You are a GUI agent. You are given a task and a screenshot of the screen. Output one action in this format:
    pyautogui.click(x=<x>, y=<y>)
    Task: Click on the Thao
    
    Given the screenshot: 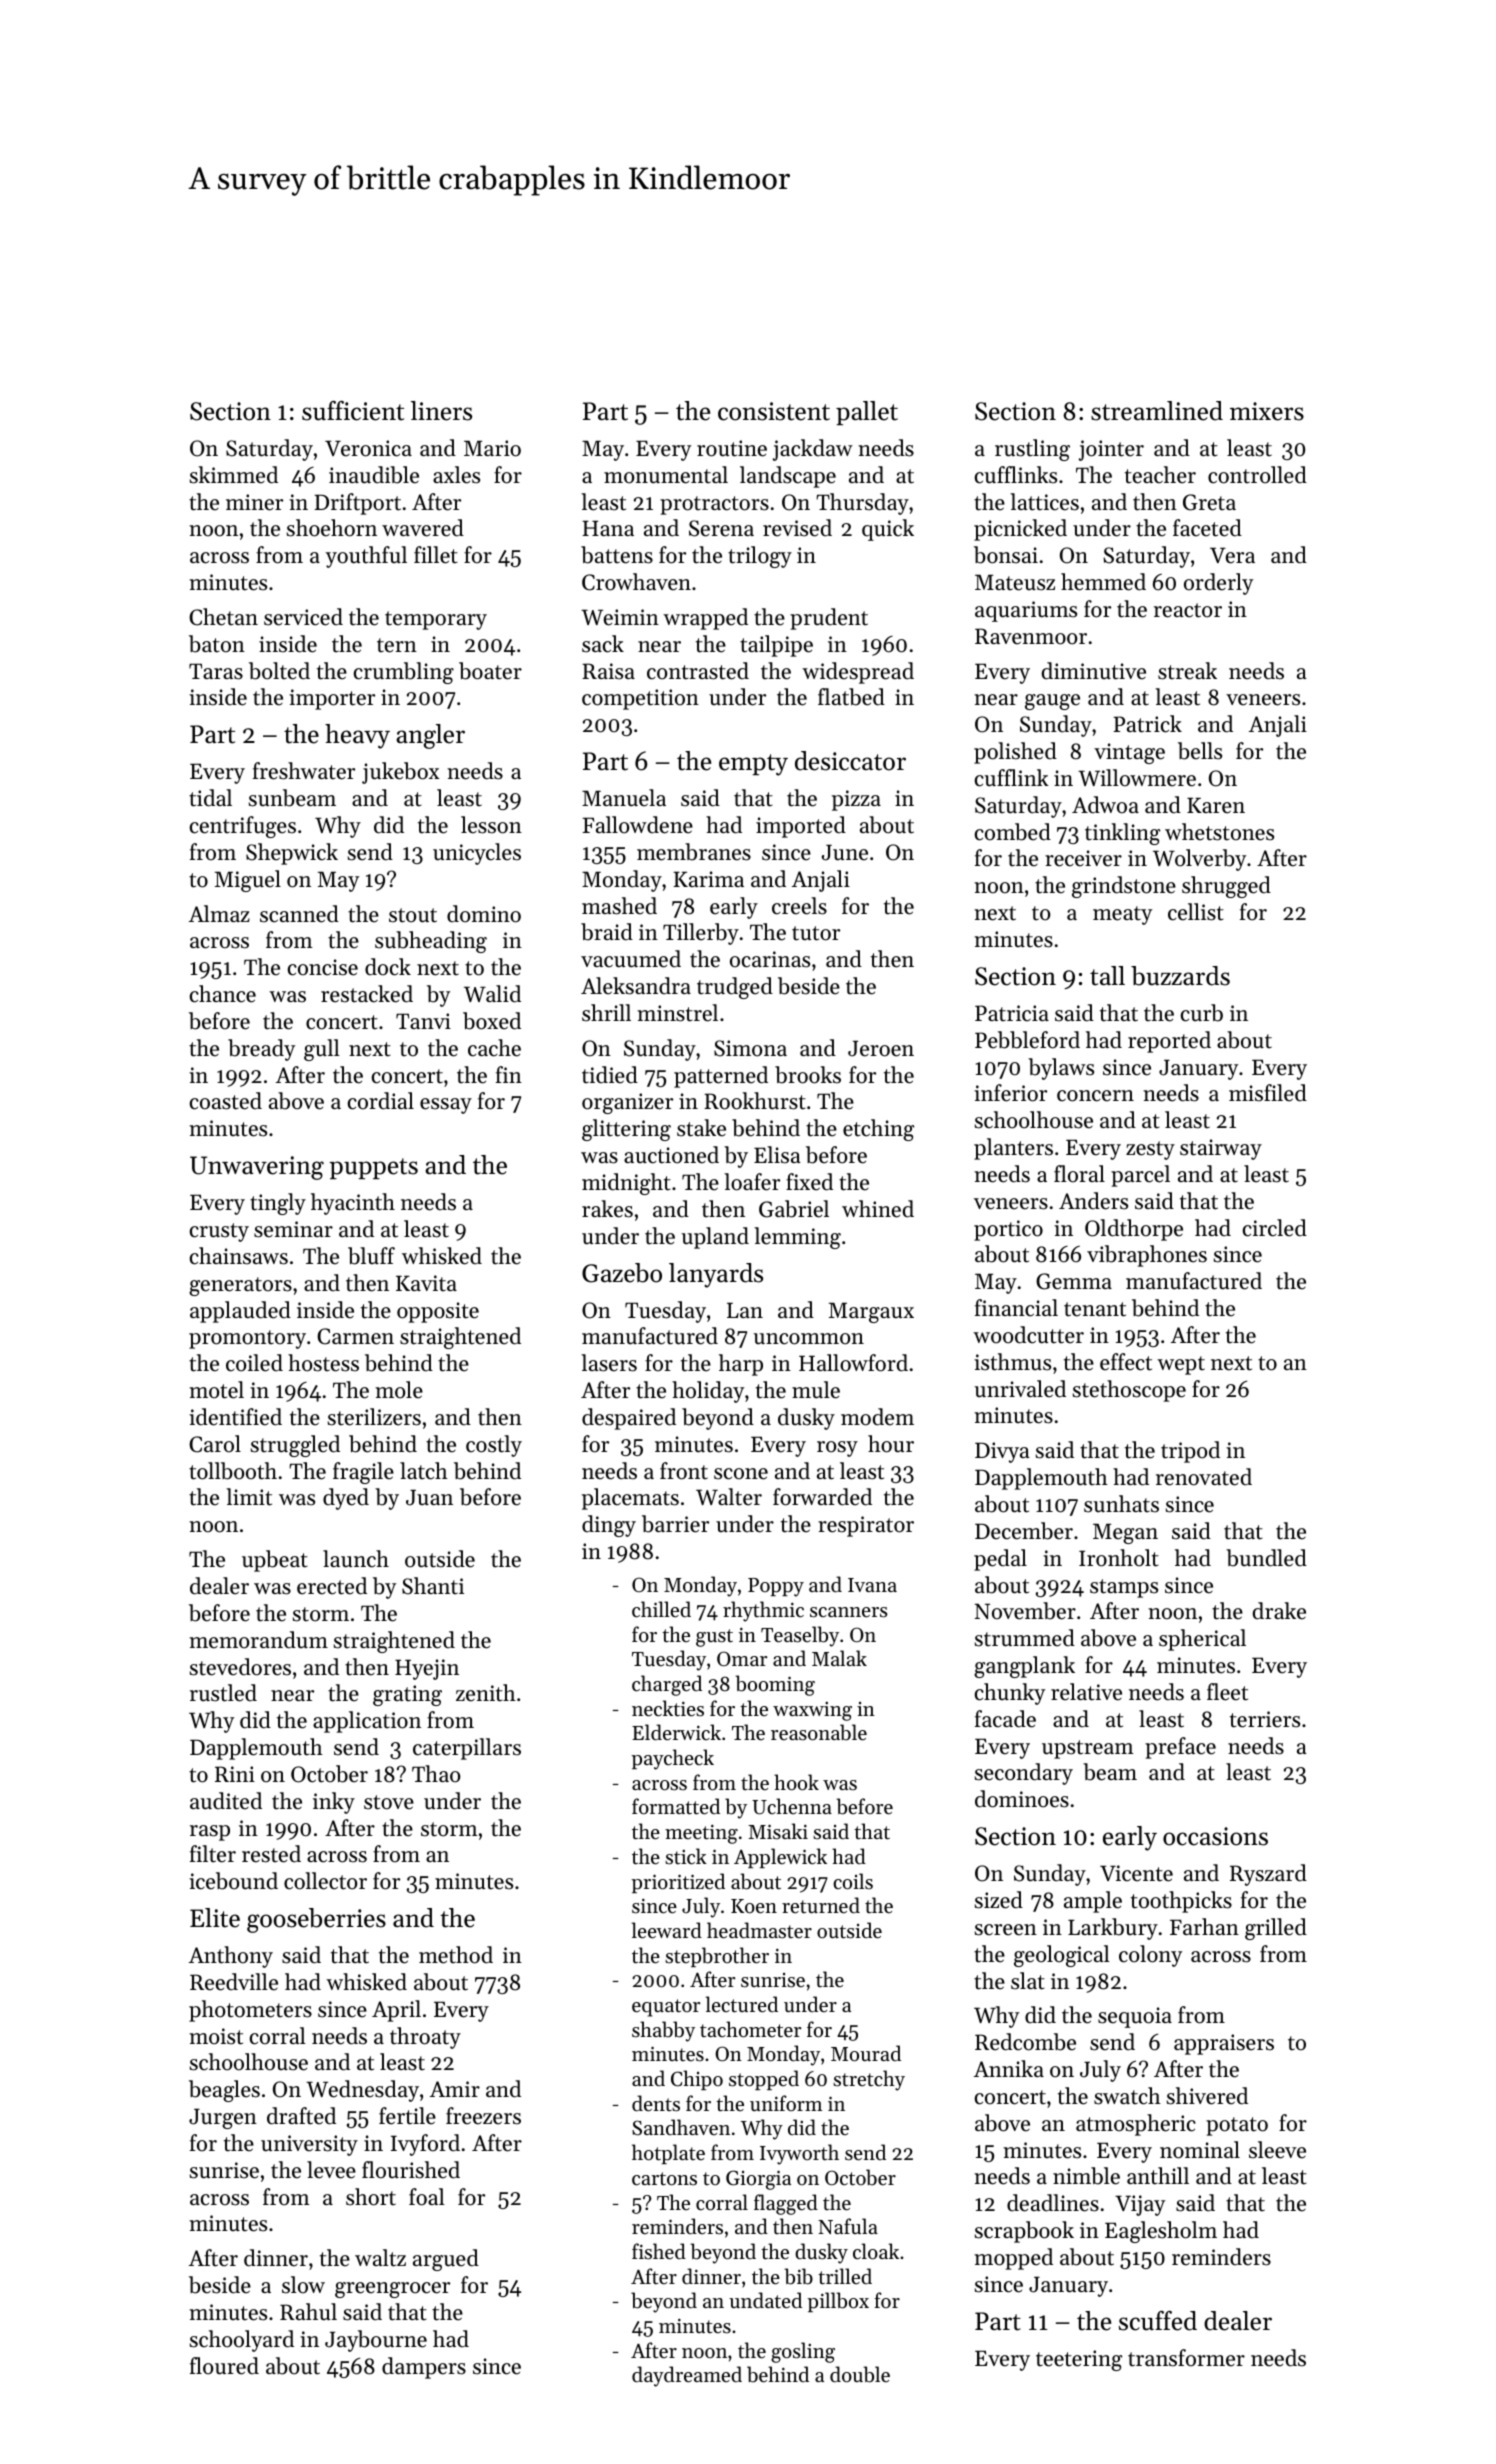 What is the action you would take?
    pyautogui.click(x=436, y=1774)
